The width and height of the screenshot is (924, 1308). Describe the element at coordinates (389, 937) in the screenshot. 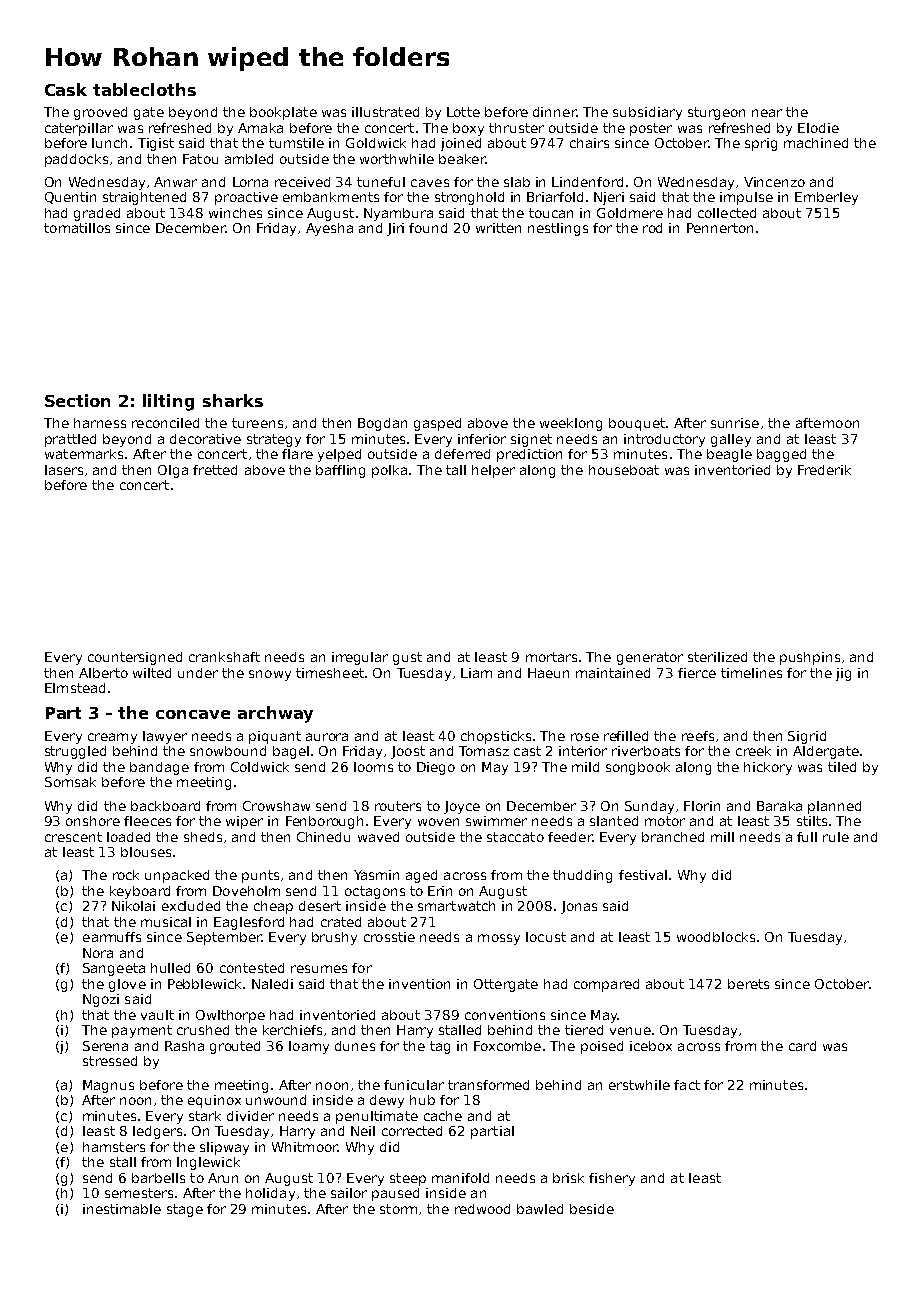

I see `crosstie` at that location.
